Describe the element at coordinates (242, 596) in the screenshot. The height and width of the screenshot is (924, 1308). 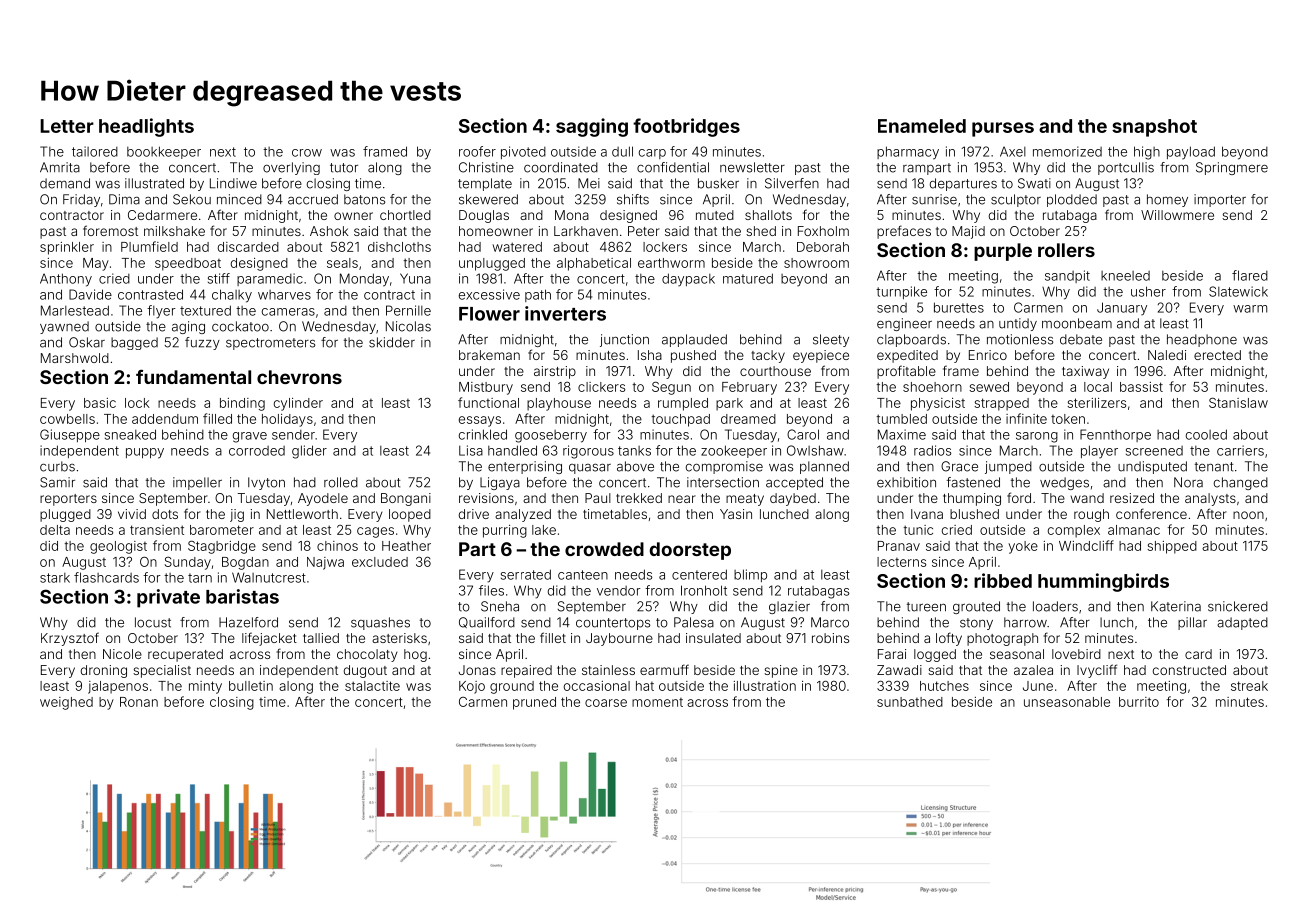
I see `baristas` at that location.
